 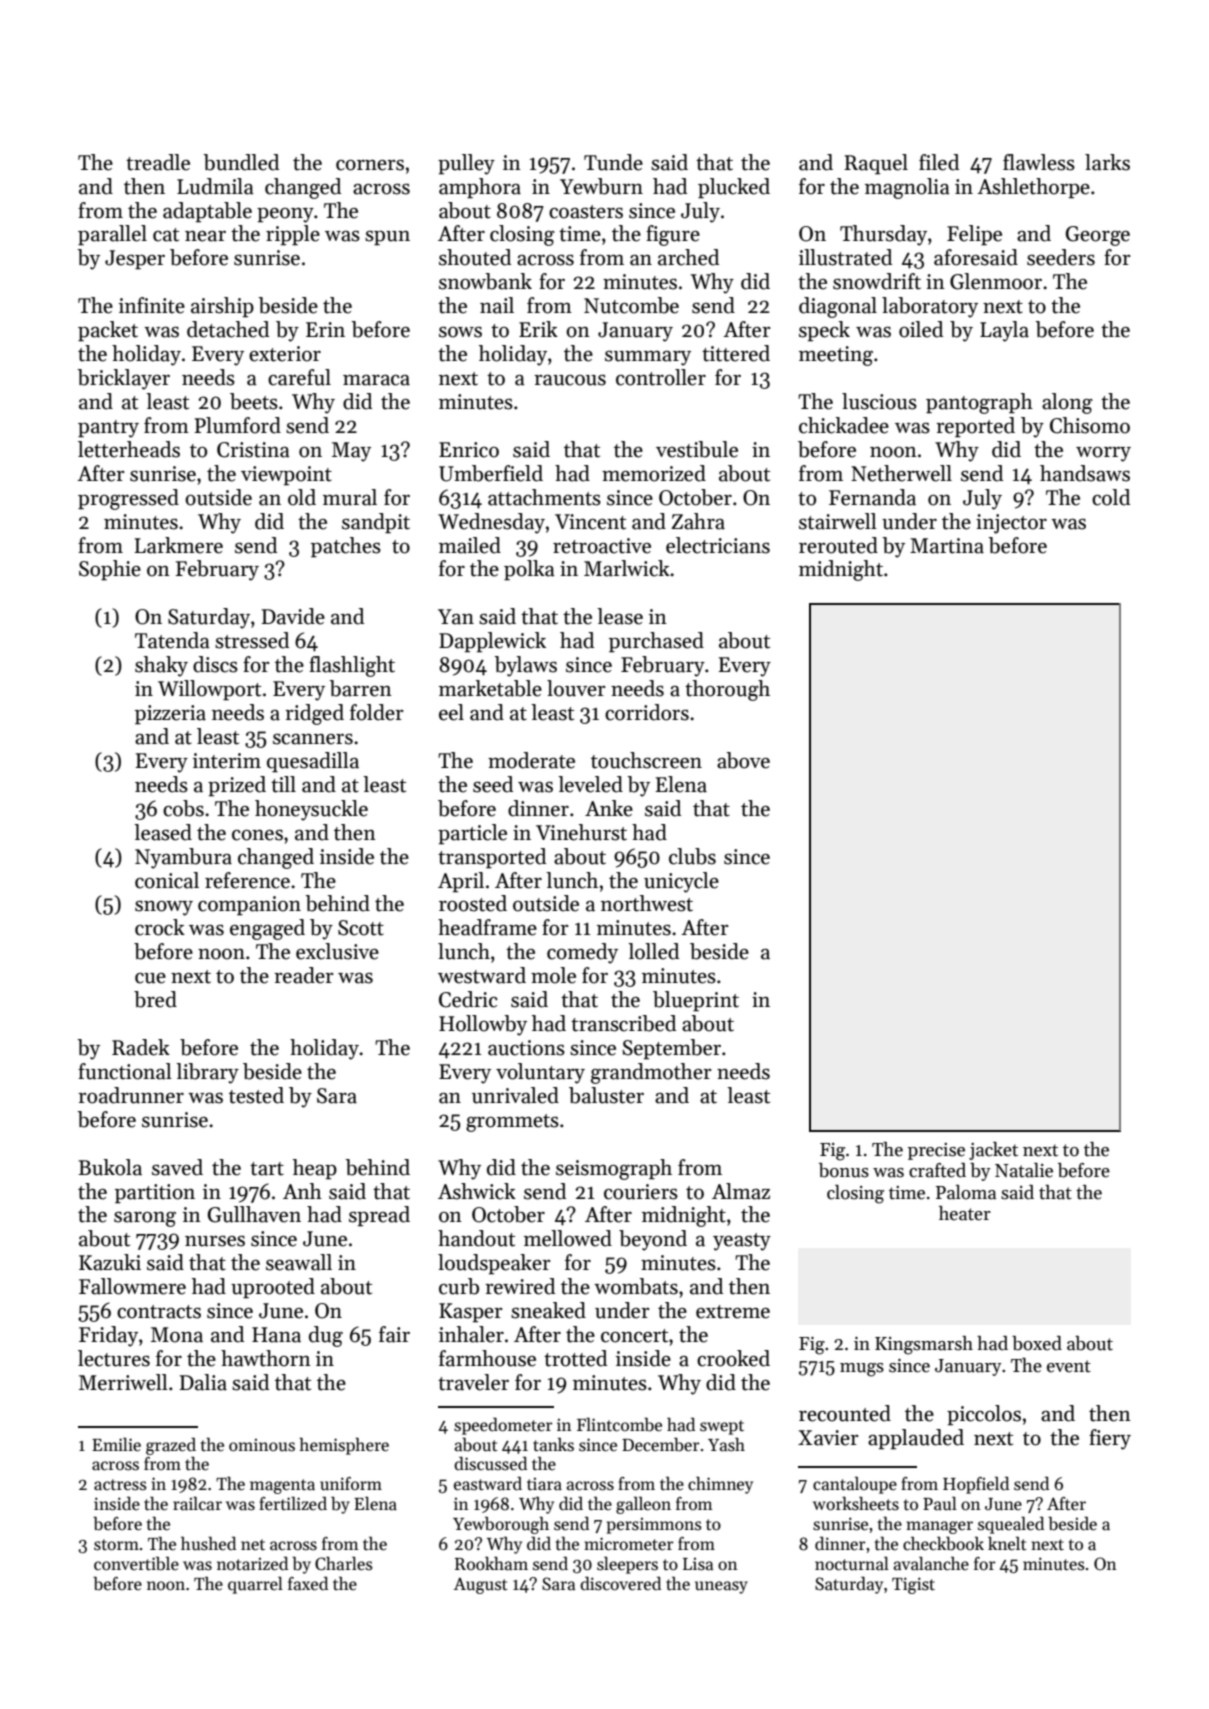 I want to click on mole, so click(x=553, y=975).
